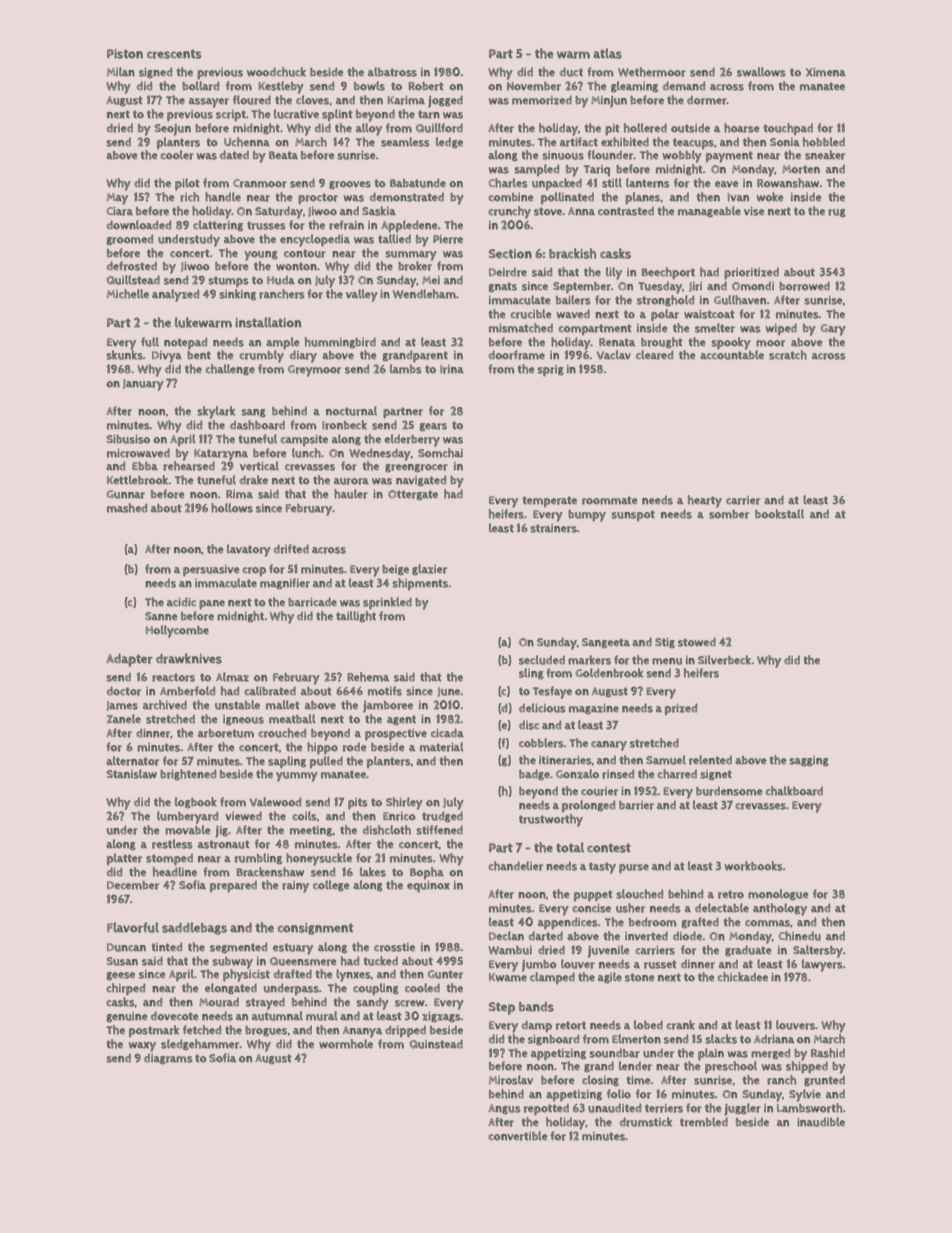 The height and width of the screenshot is (1233, 952). I want to click on crescents, so click(174, 54).
